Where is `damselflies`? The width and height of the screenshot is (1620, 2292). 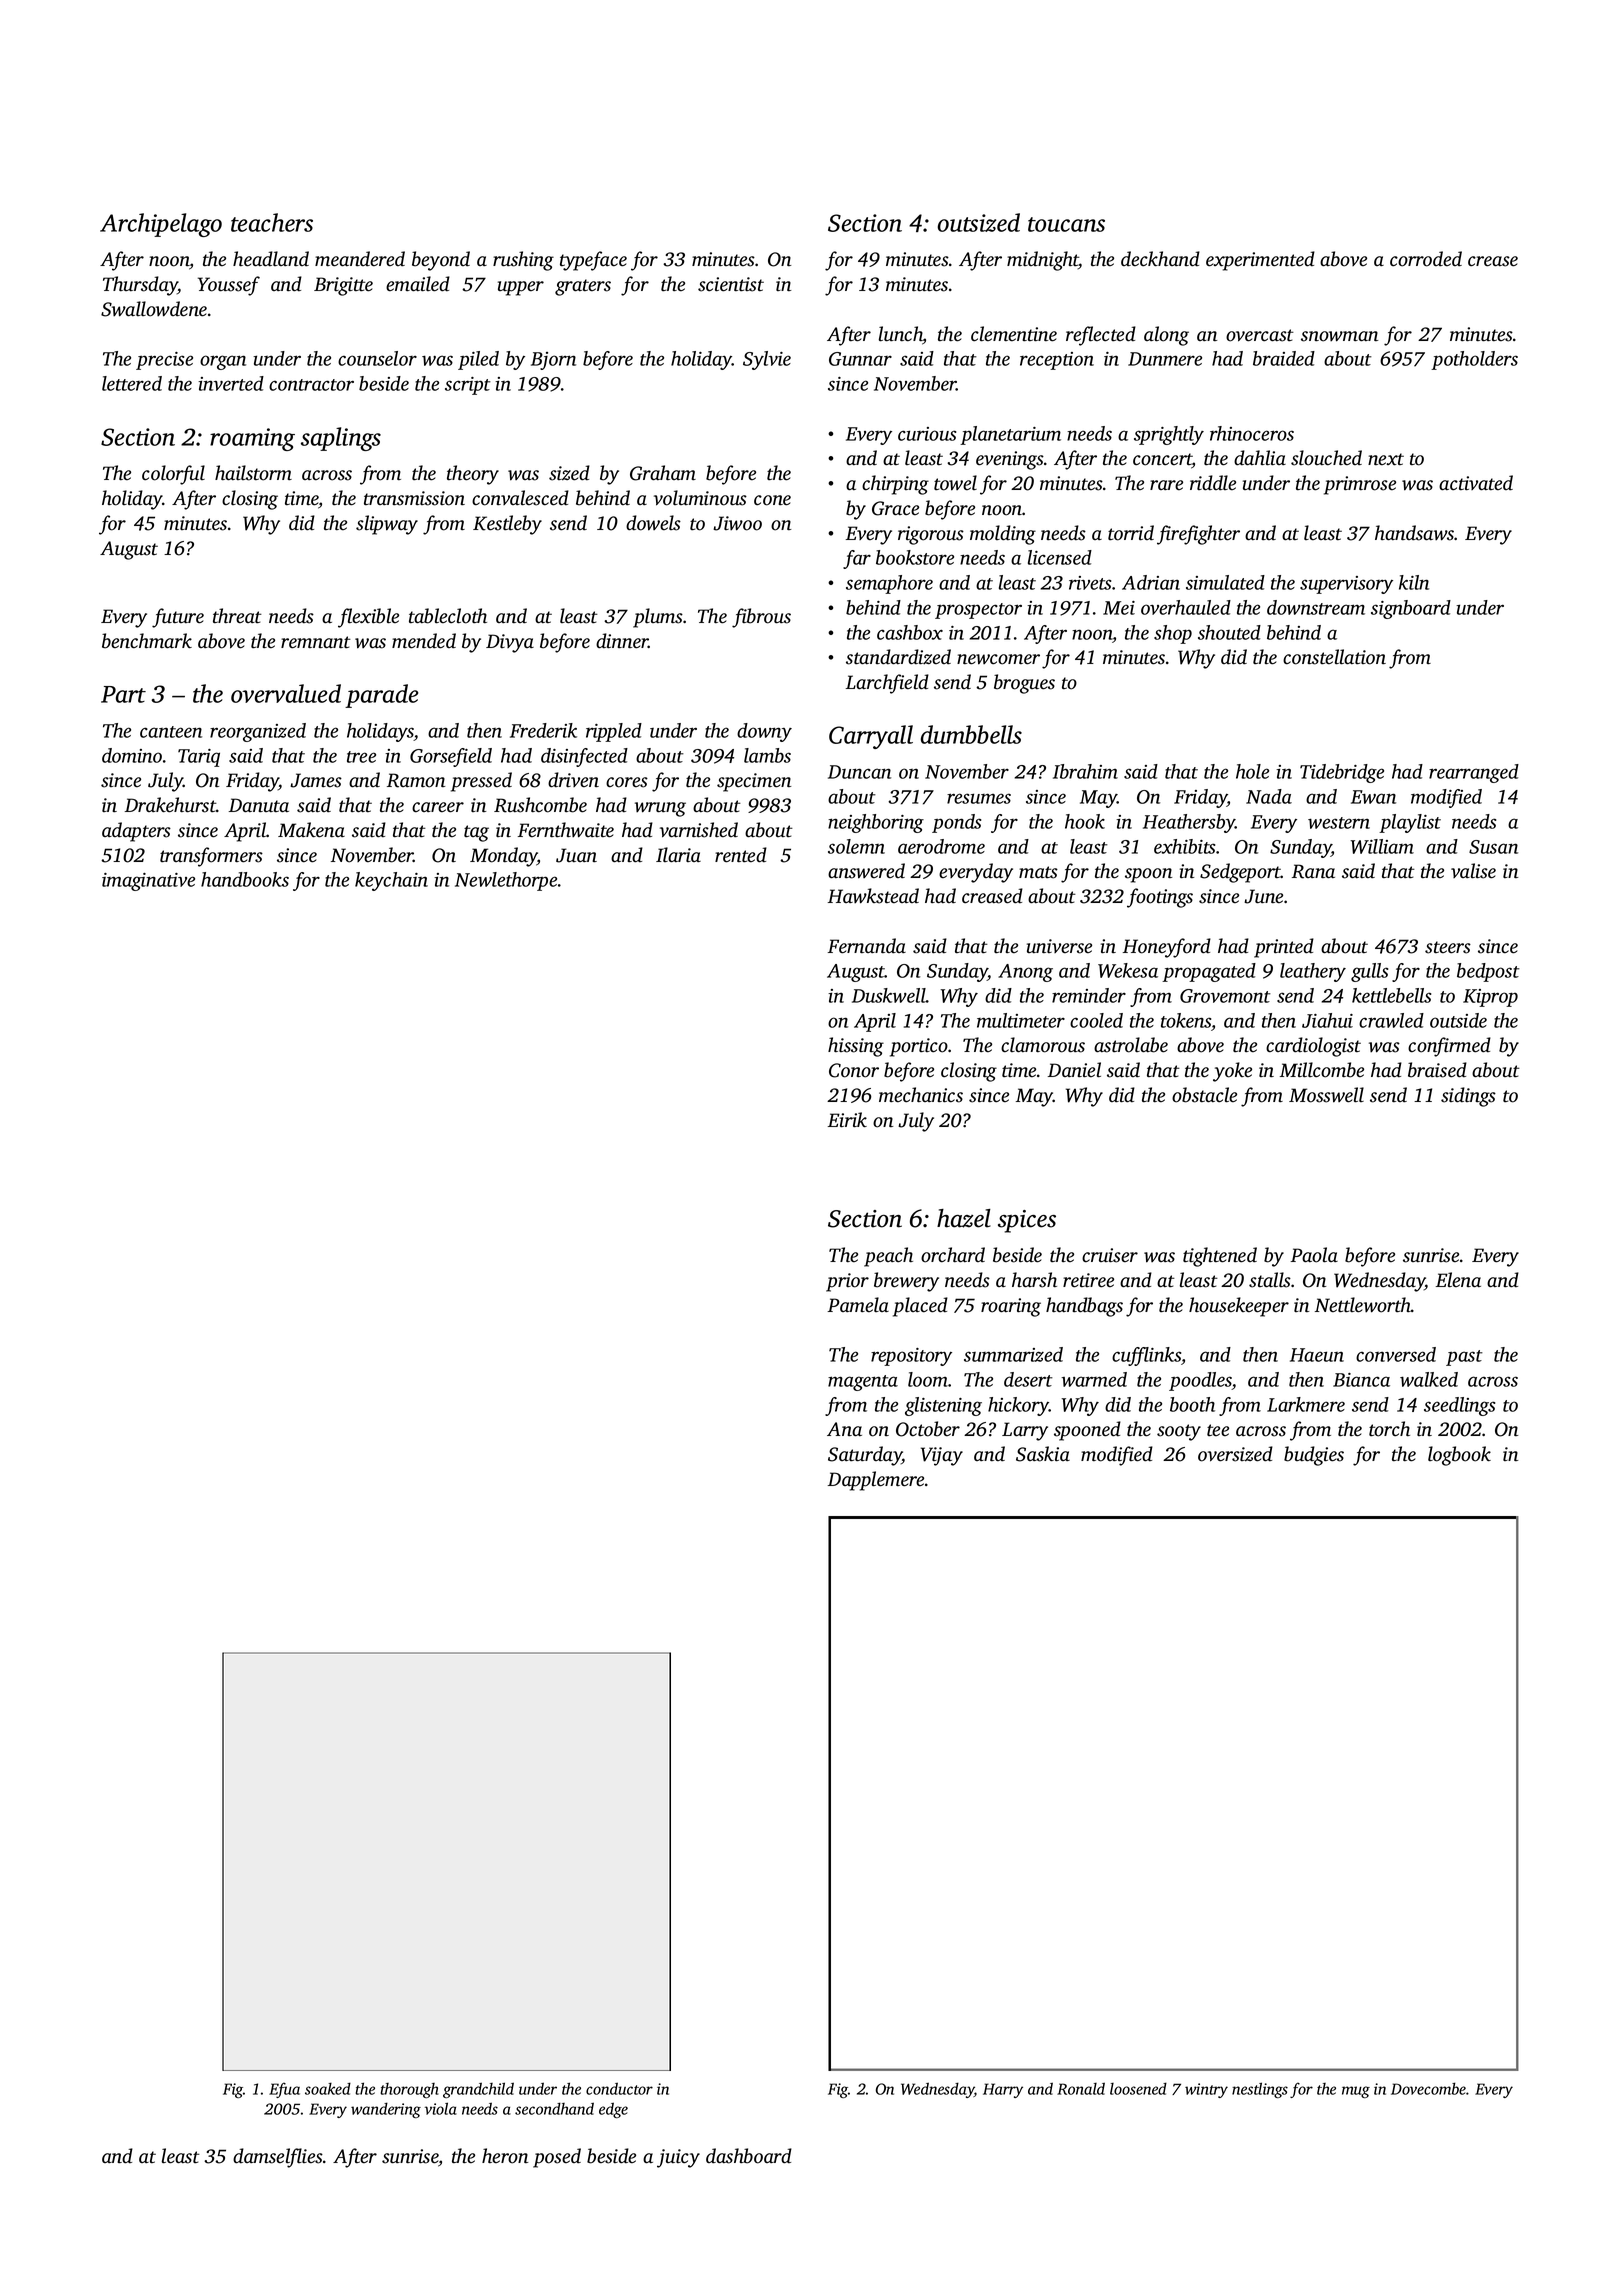 damselflies is located at coordinates (278, 2158).
